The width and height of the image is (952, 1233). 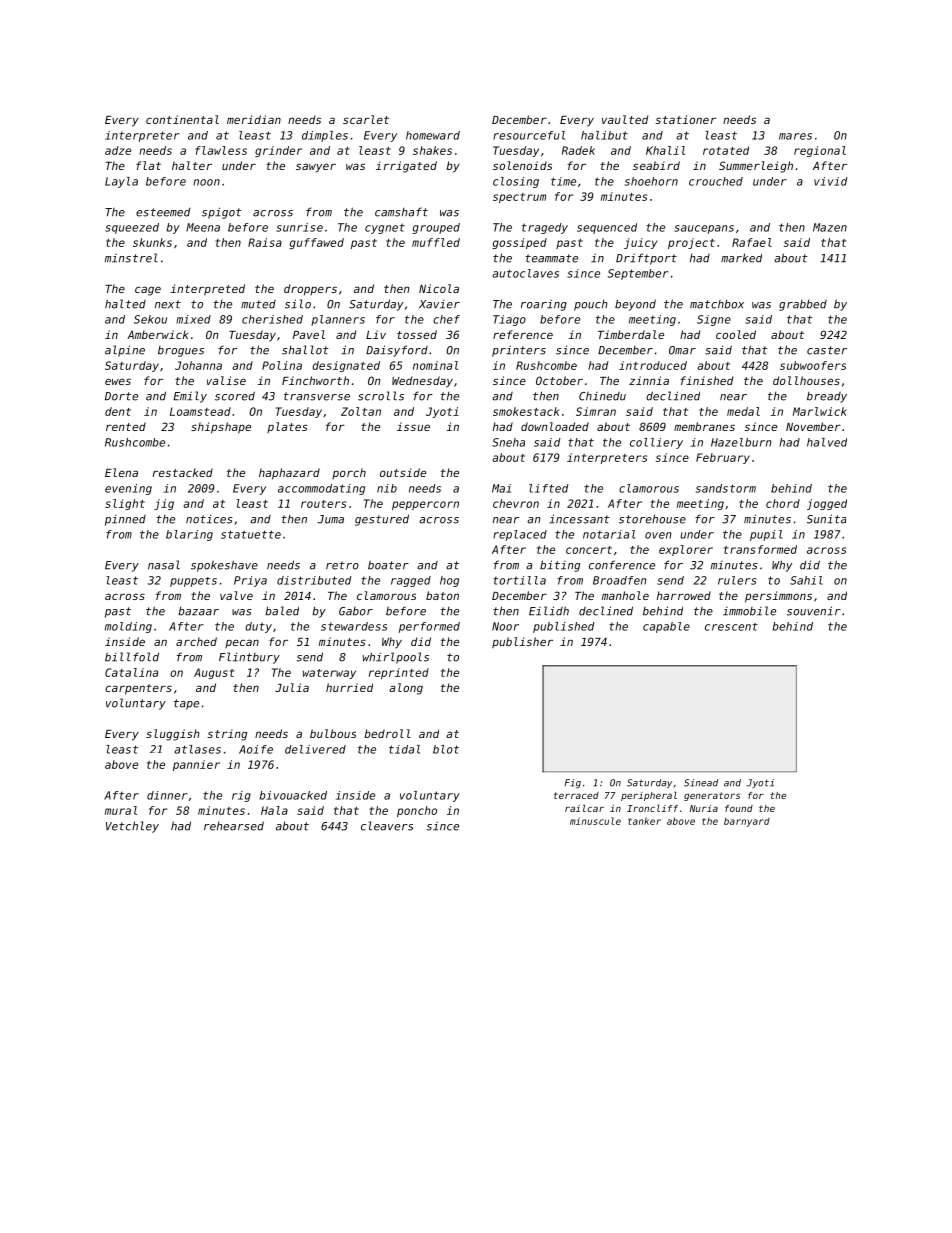 I want to click on jogged, so click(x=827, y=504).
